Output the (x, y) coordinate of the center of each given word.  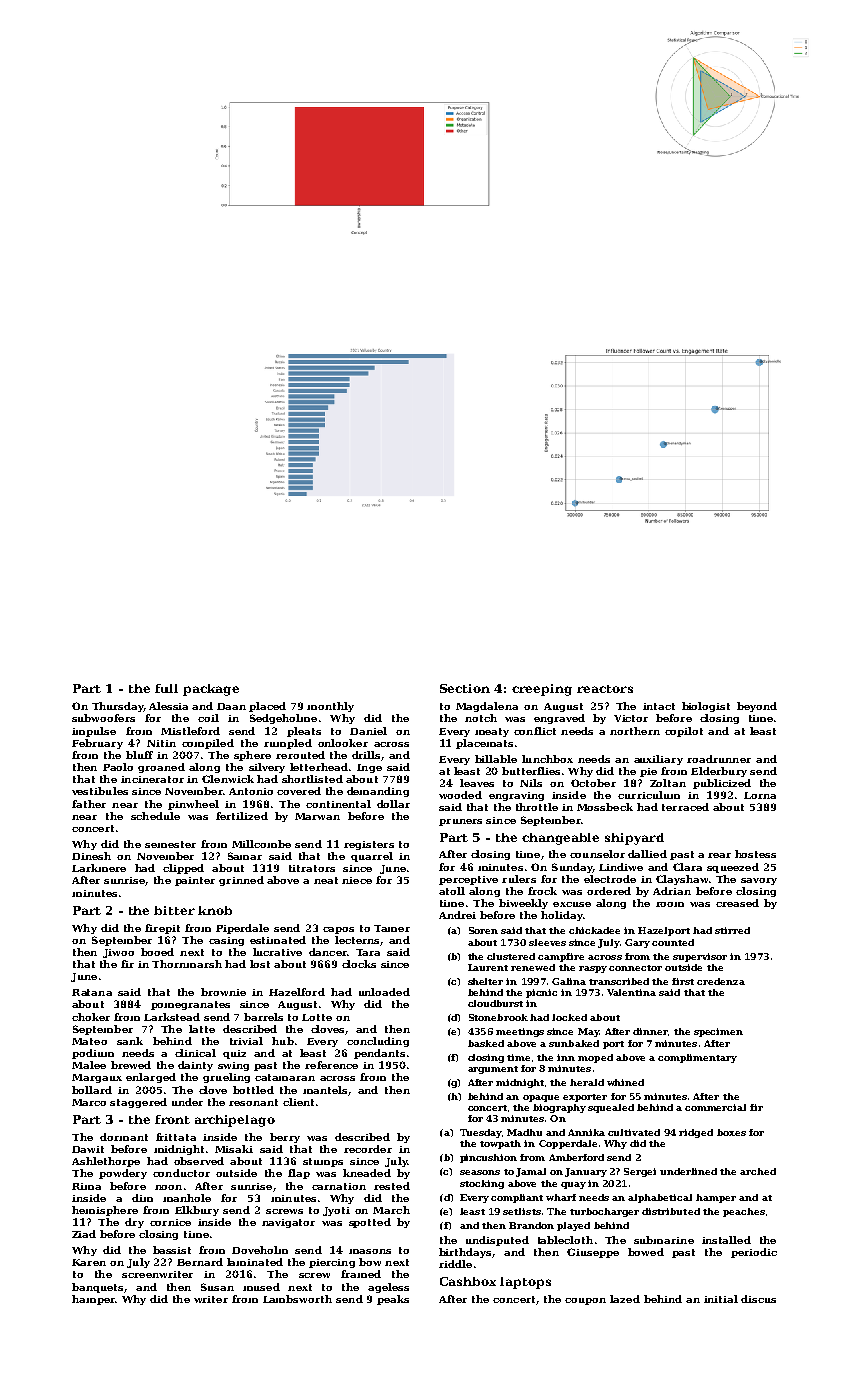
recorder (368, 1149)
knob (215, 910)
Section (465, 688)
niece (357, 880)
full (166, 688)
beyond (757, 707)
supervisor (700, 957)
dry (134, 1223)
